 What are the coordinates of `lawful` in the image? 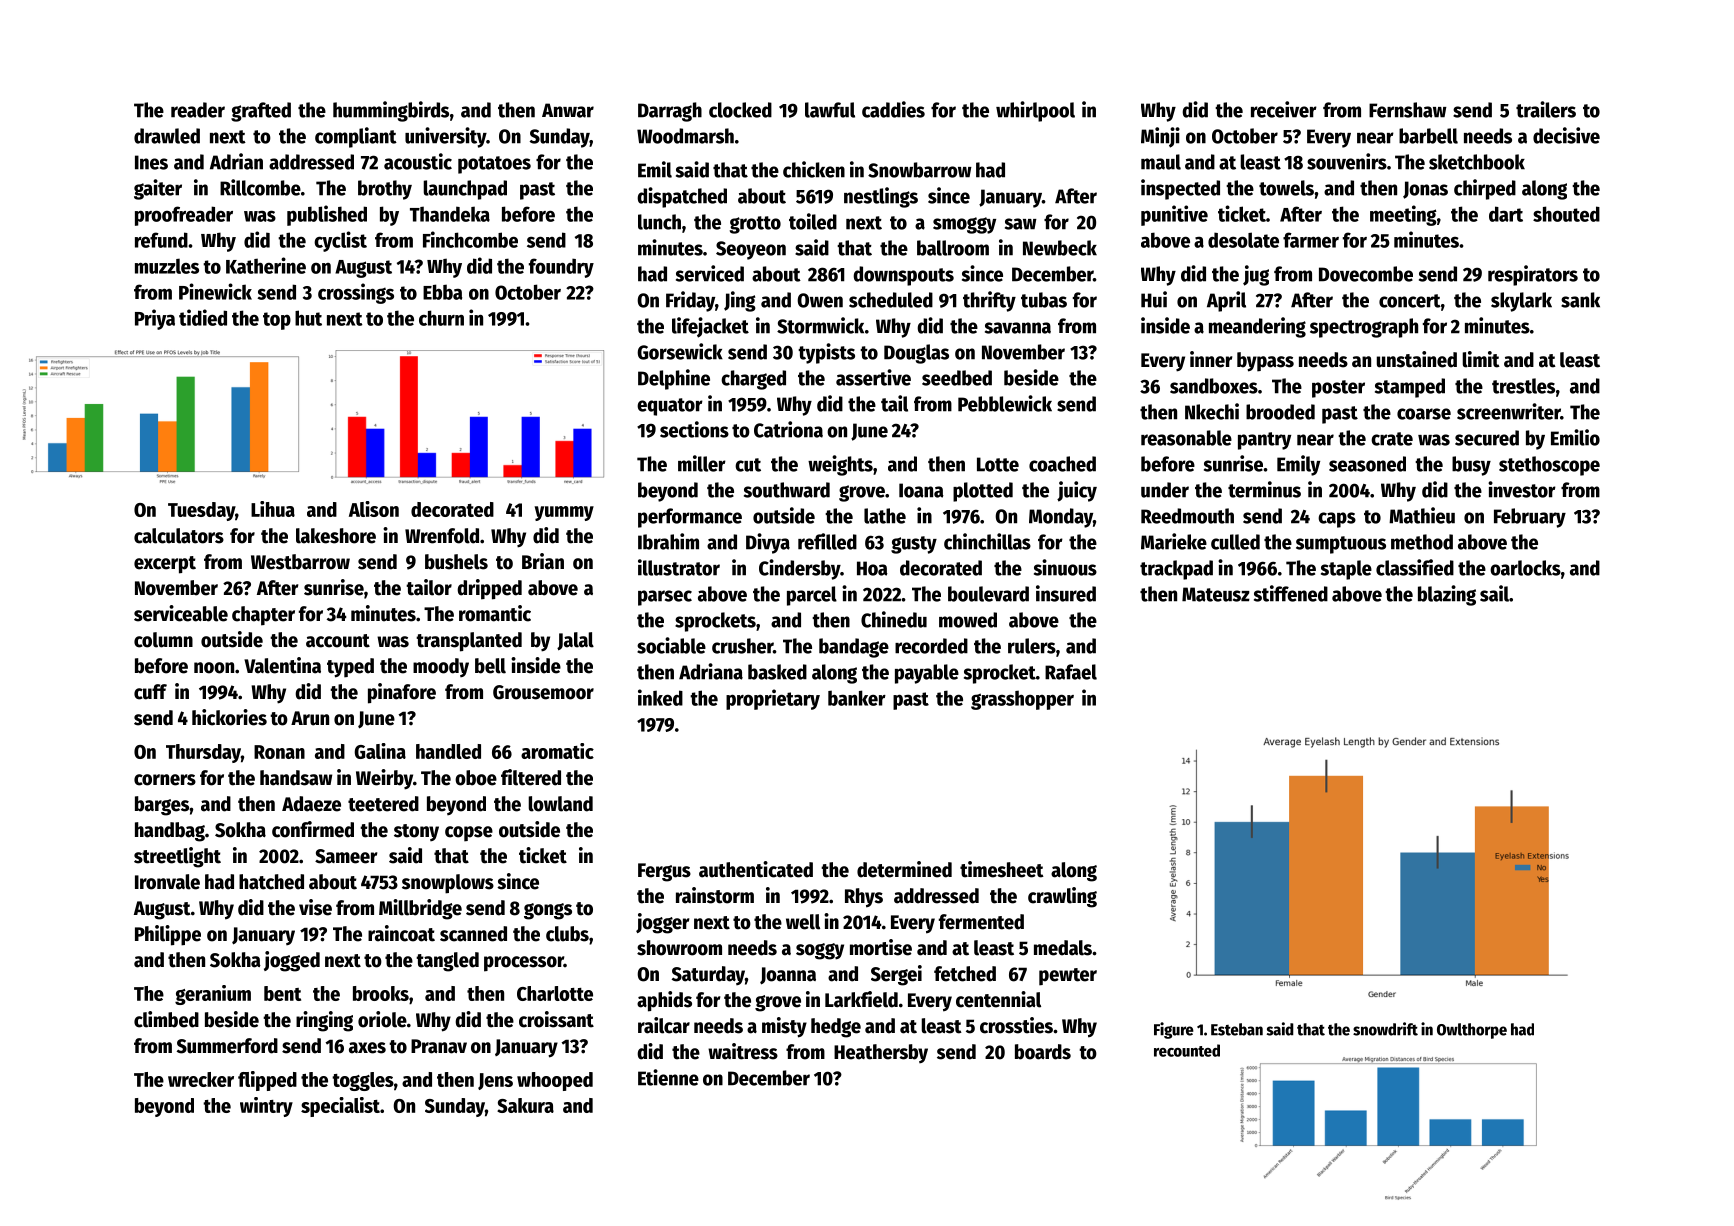 It's located at (830, 110).
